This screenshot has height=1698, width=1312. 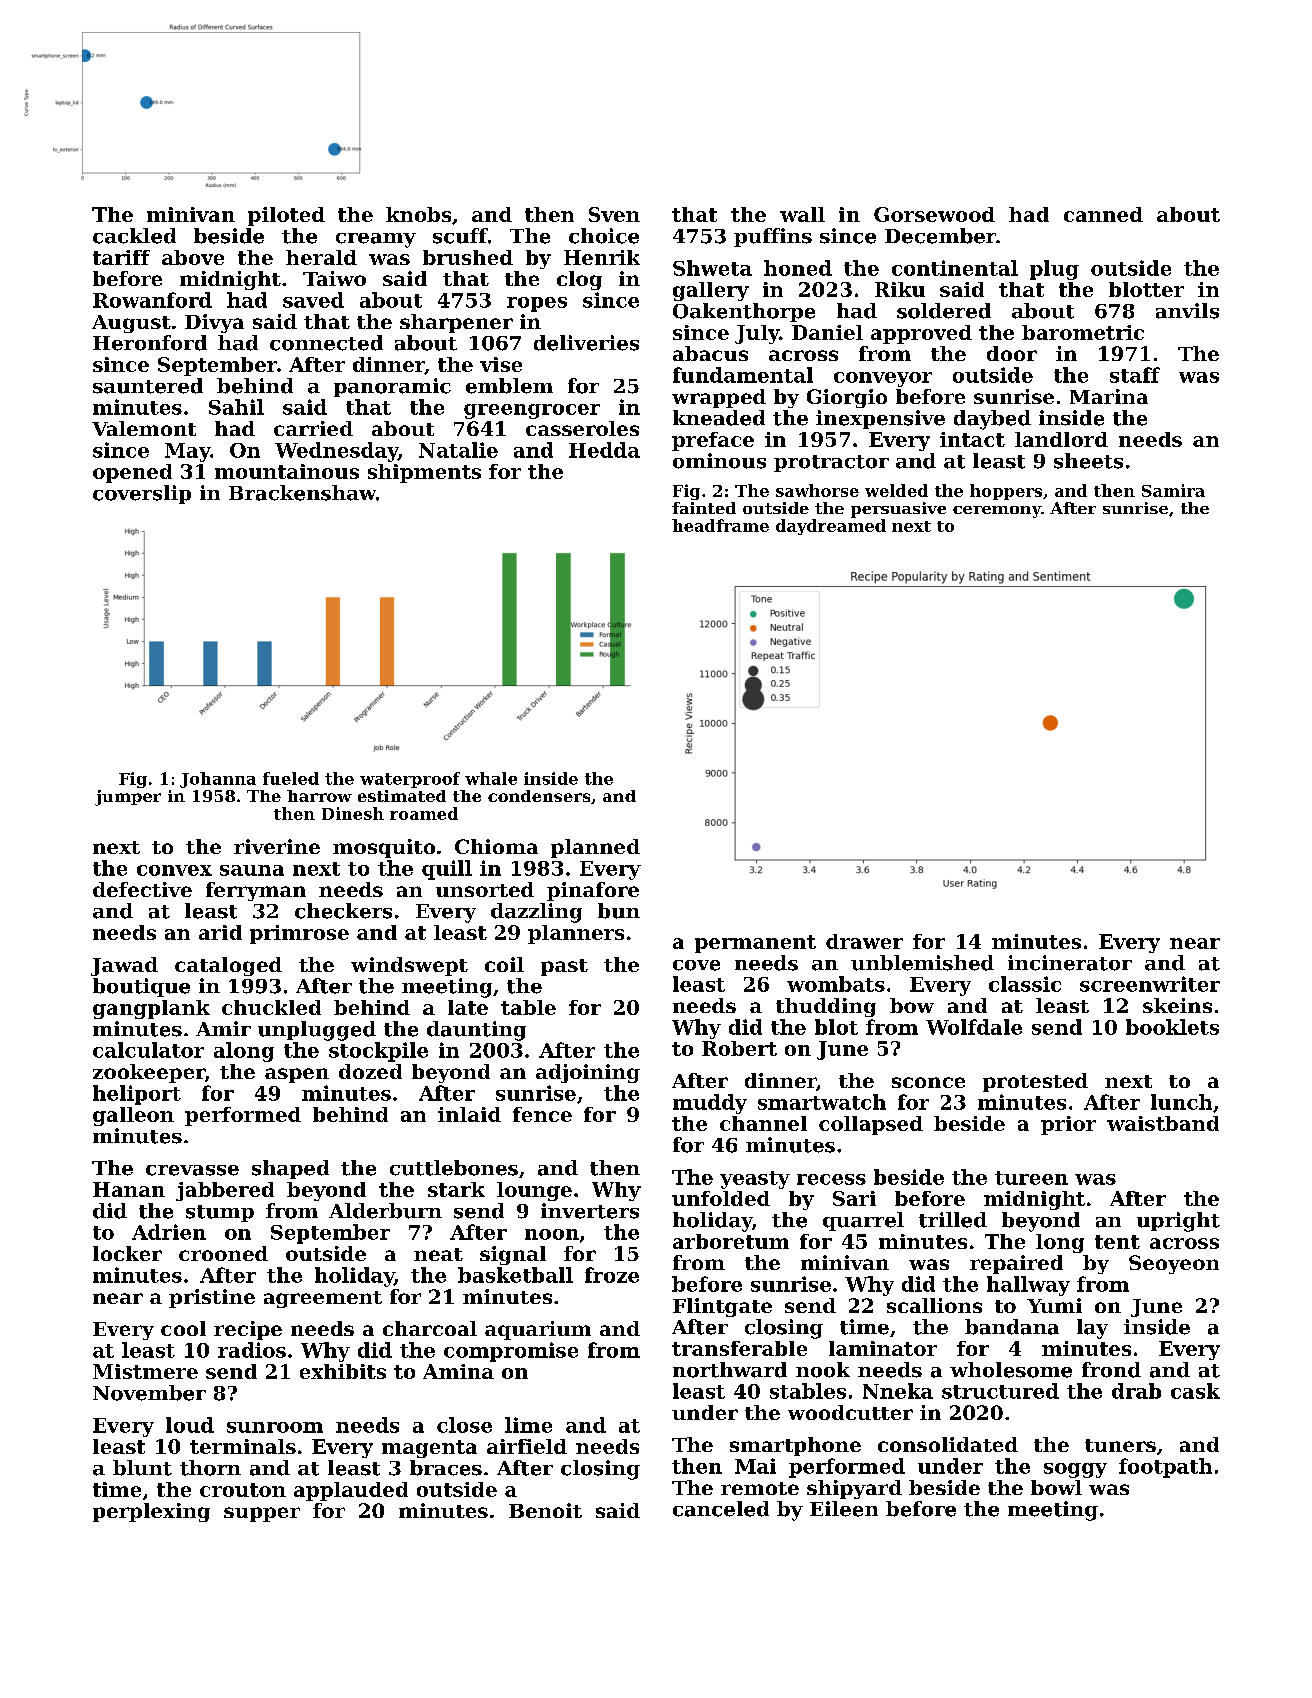 I want to click on riverine, so click(x=277, y=846).
